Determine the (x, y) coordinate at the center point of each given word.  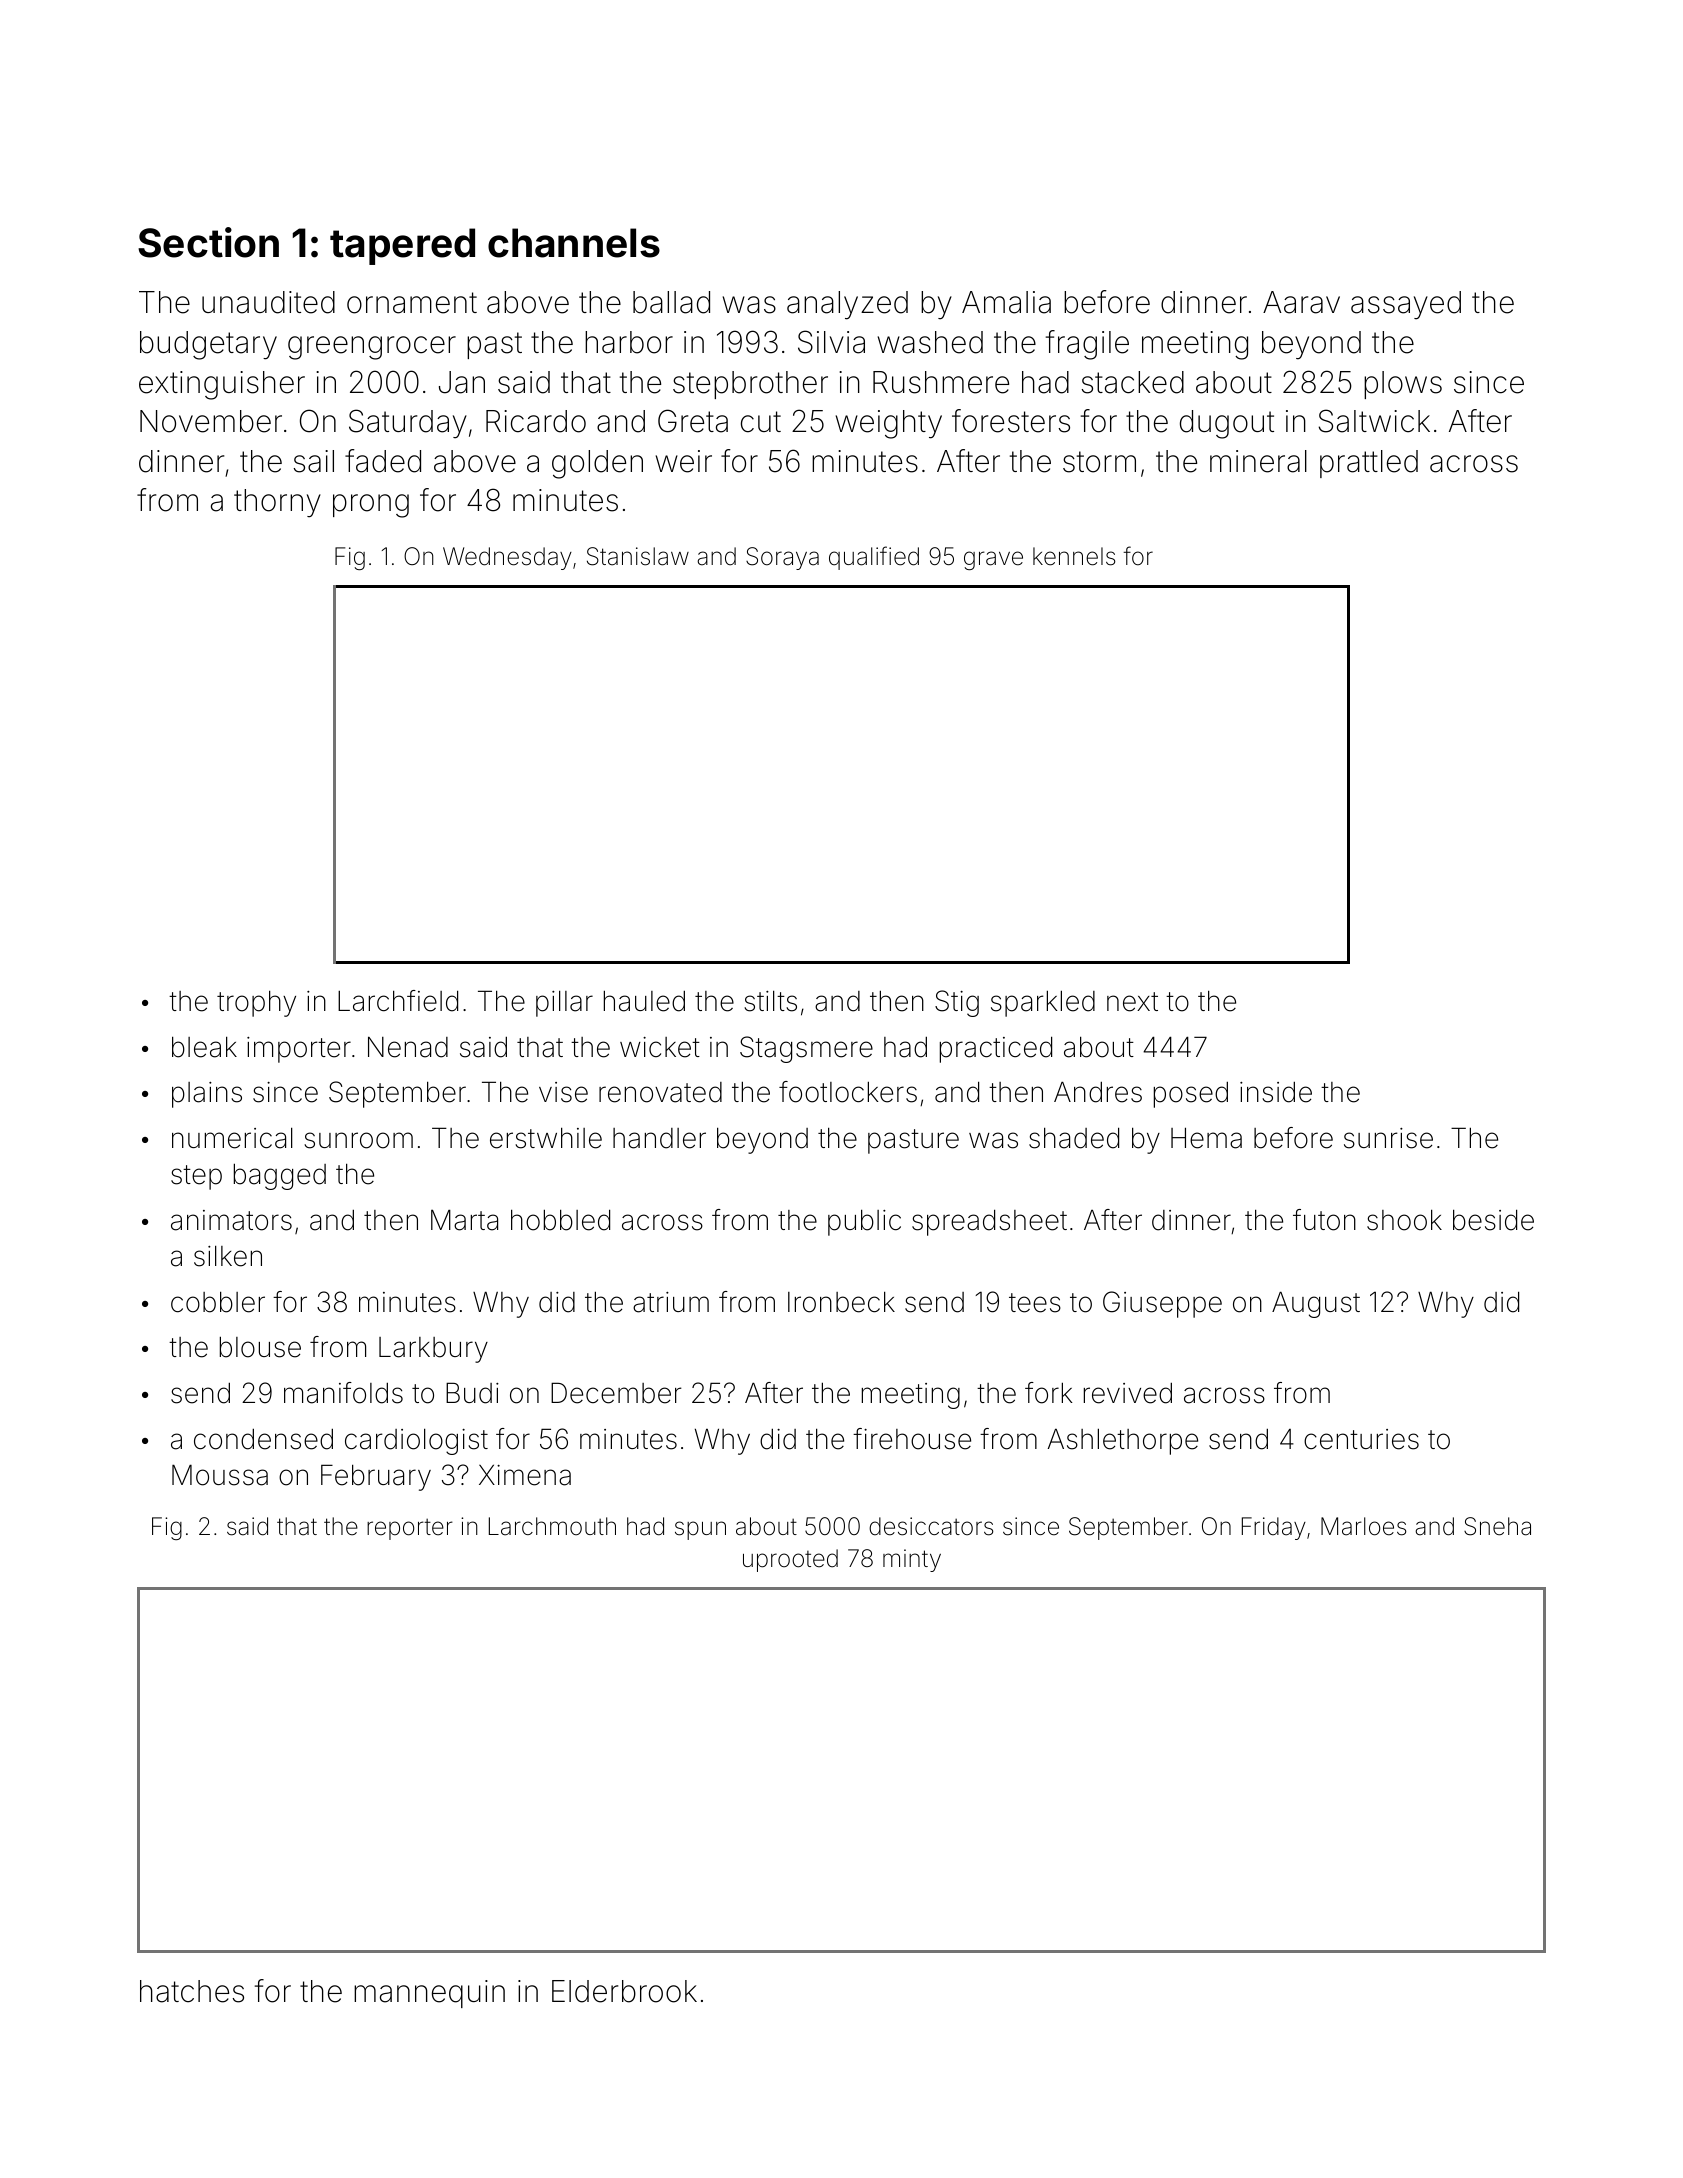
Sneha (1497, 1526)
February (376, 1477)
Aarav (1301, 302)
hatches (192, 1991)
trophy (256, 1004)
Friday (1274, 1528)
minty (912, 1560)
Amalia (1006, 302)
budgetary (208, 345)
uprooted (790, 1560)
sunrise (1388, 1138)
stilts (770, 1001)
